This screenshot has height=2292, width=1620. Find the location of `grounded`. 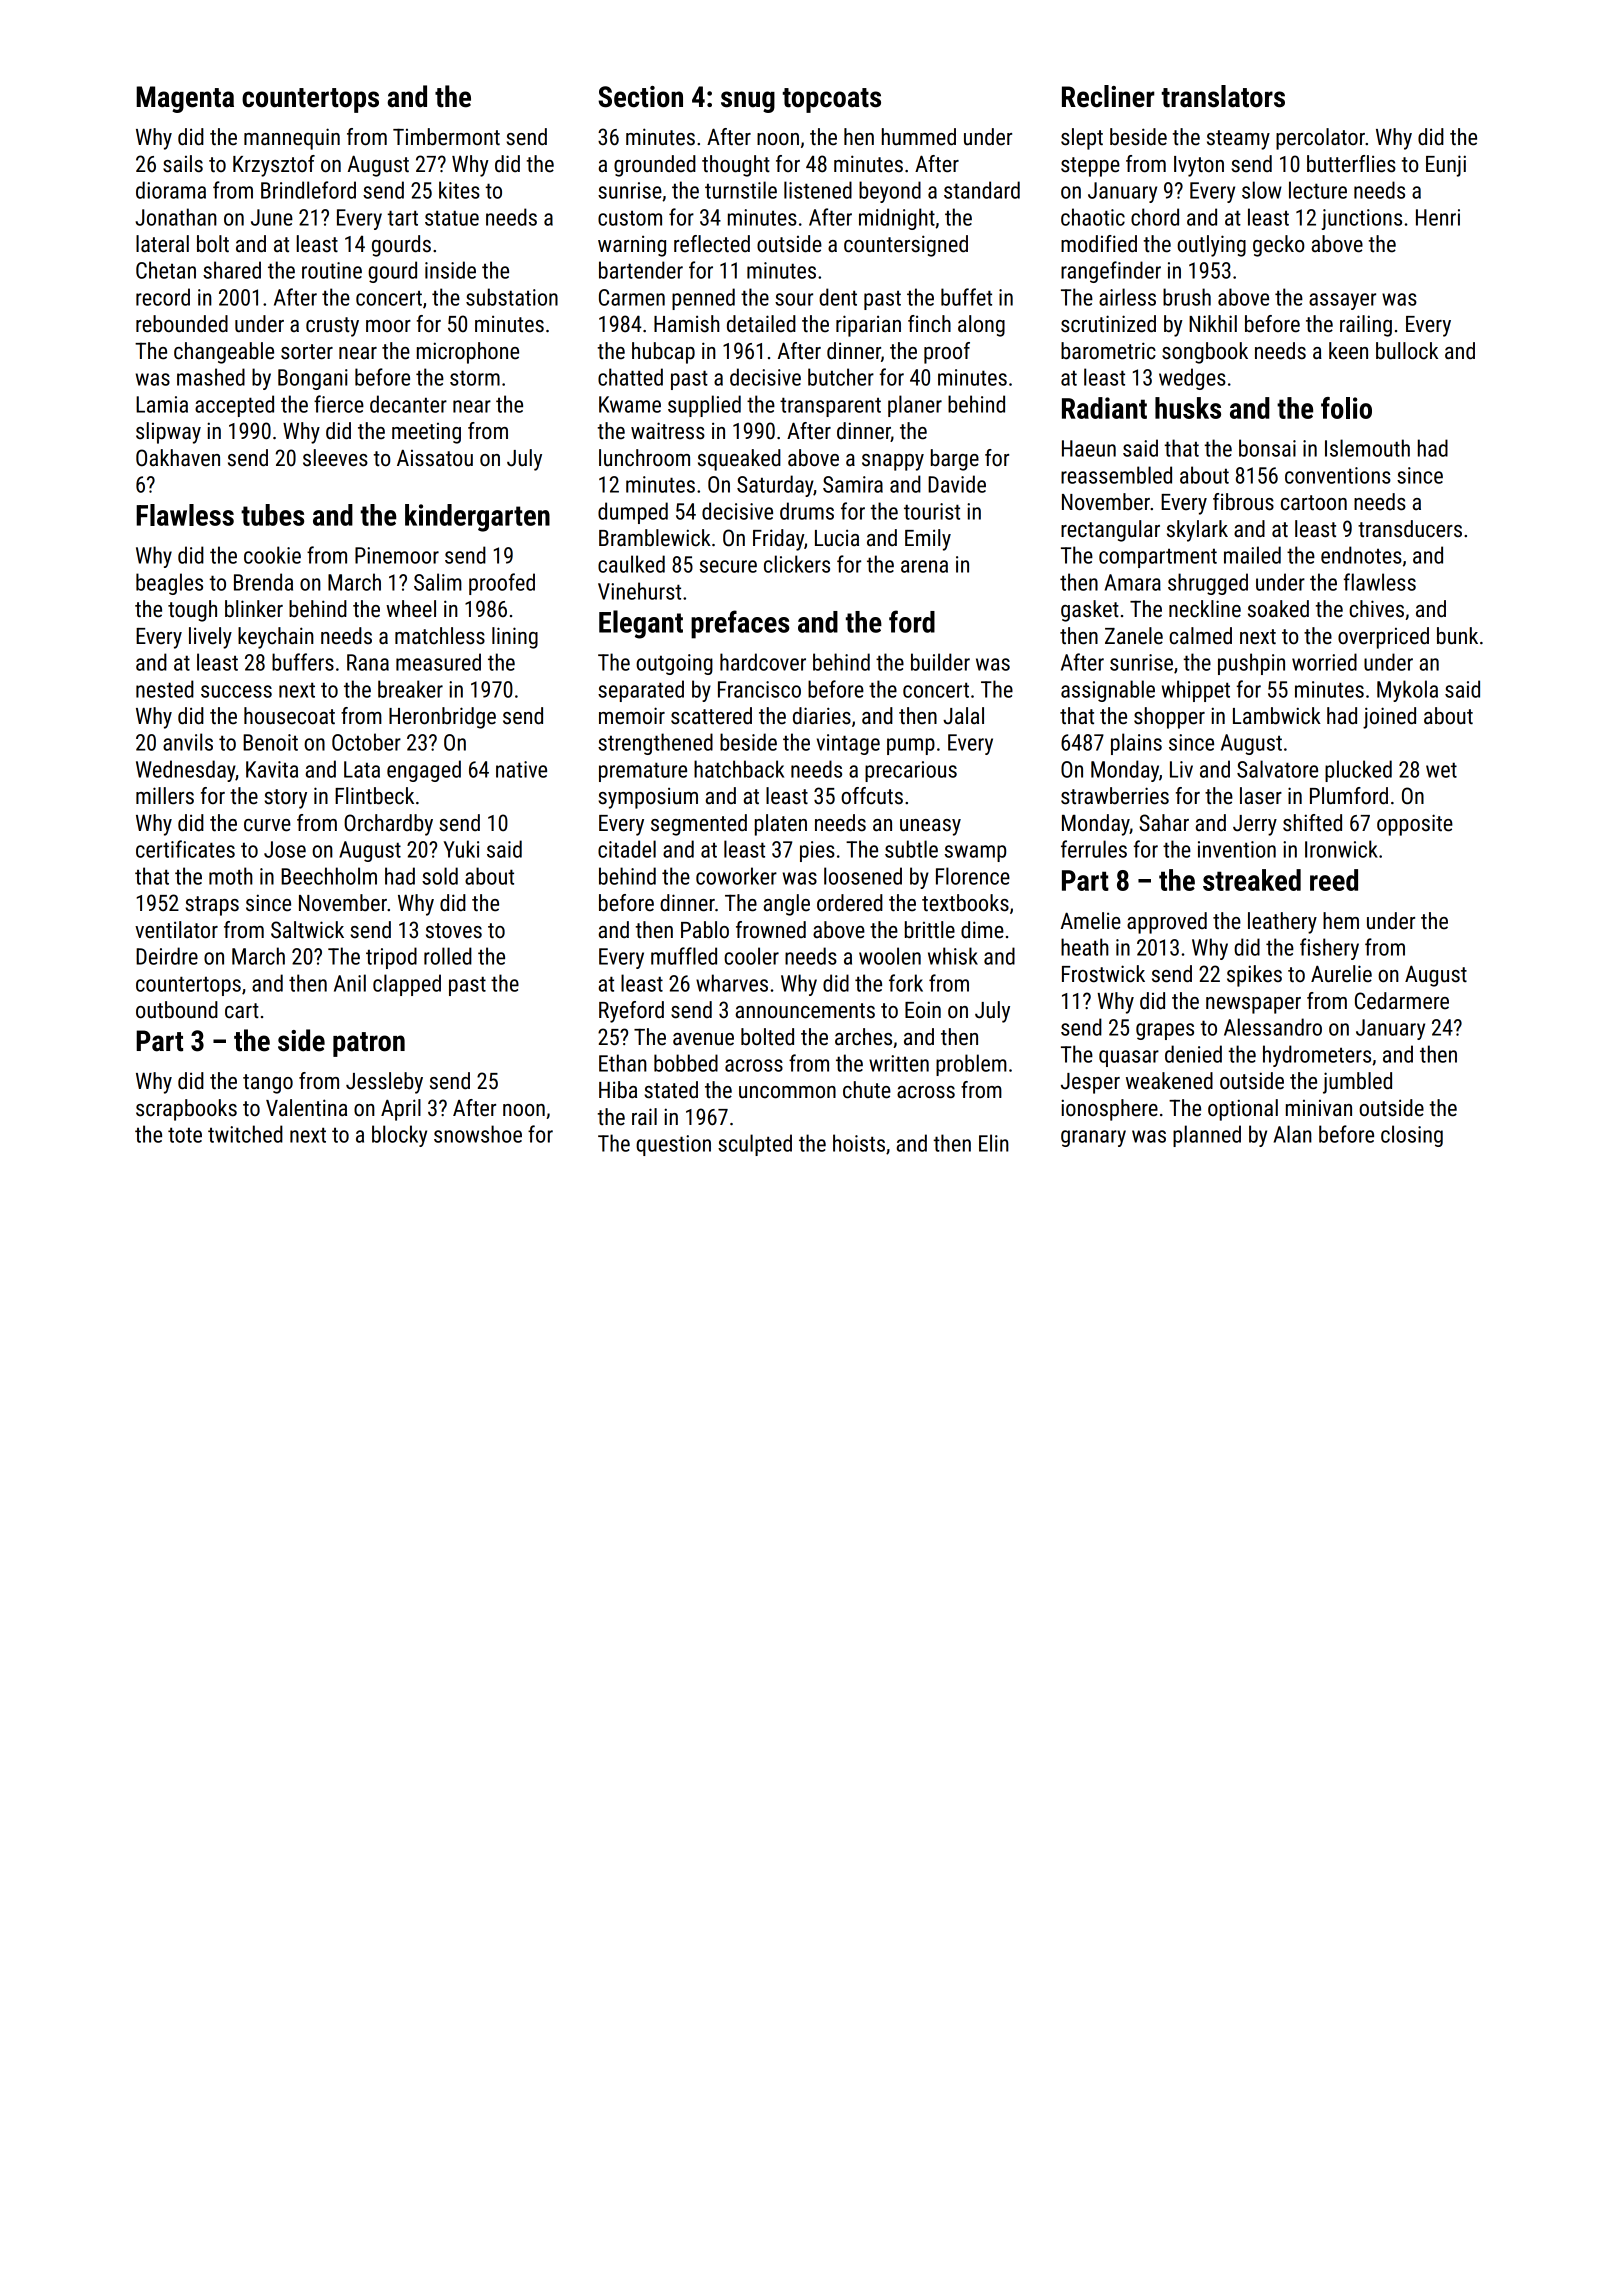

grounded is located at coordinates (655, 166).
